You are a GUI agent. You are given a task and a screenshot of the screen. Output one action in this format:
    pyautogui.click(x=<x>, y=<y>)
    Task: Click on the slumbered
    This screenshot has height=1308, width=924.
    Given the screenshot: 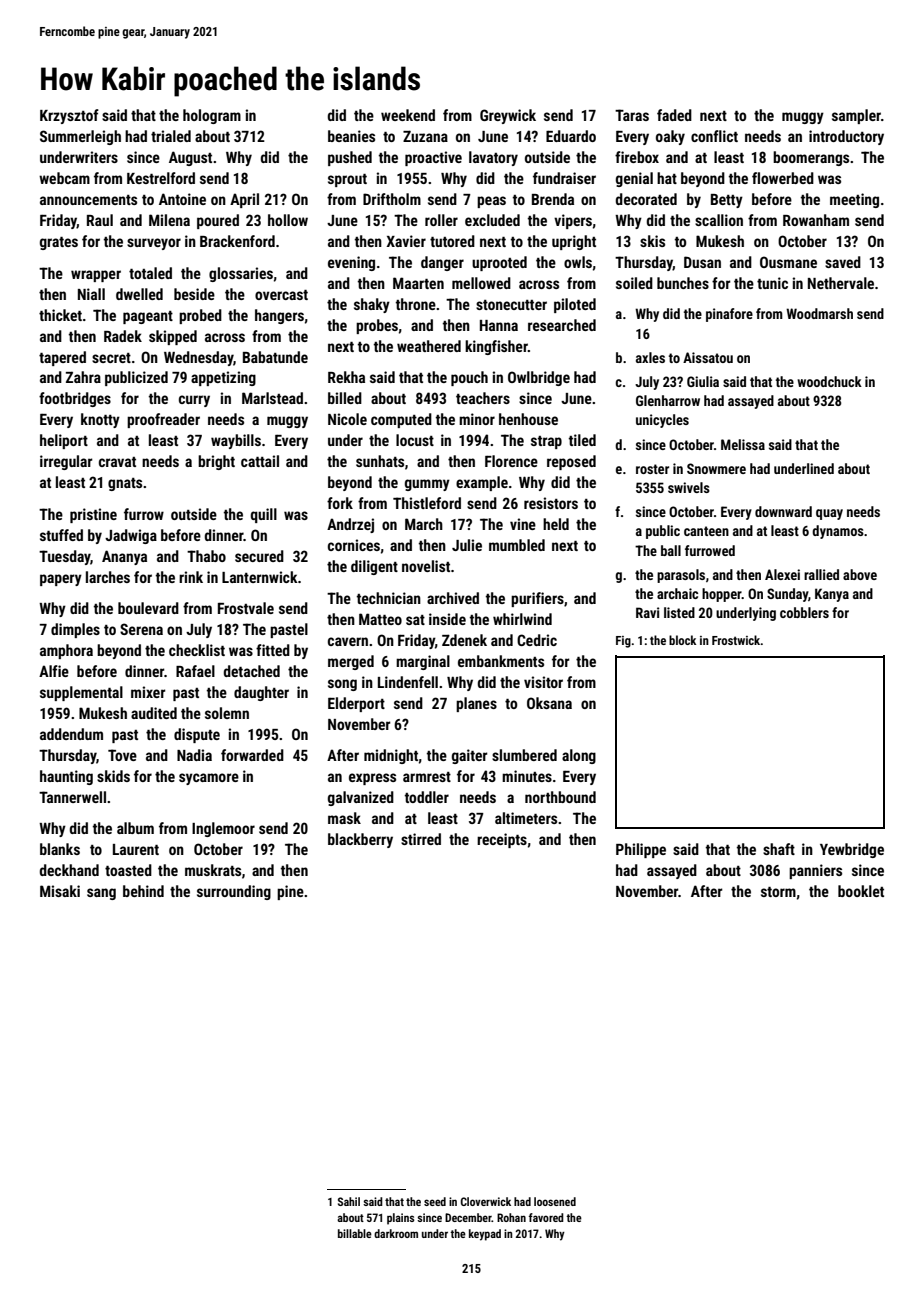 What is the action you would take?
    pyautogui.click(x=524, y=755)
